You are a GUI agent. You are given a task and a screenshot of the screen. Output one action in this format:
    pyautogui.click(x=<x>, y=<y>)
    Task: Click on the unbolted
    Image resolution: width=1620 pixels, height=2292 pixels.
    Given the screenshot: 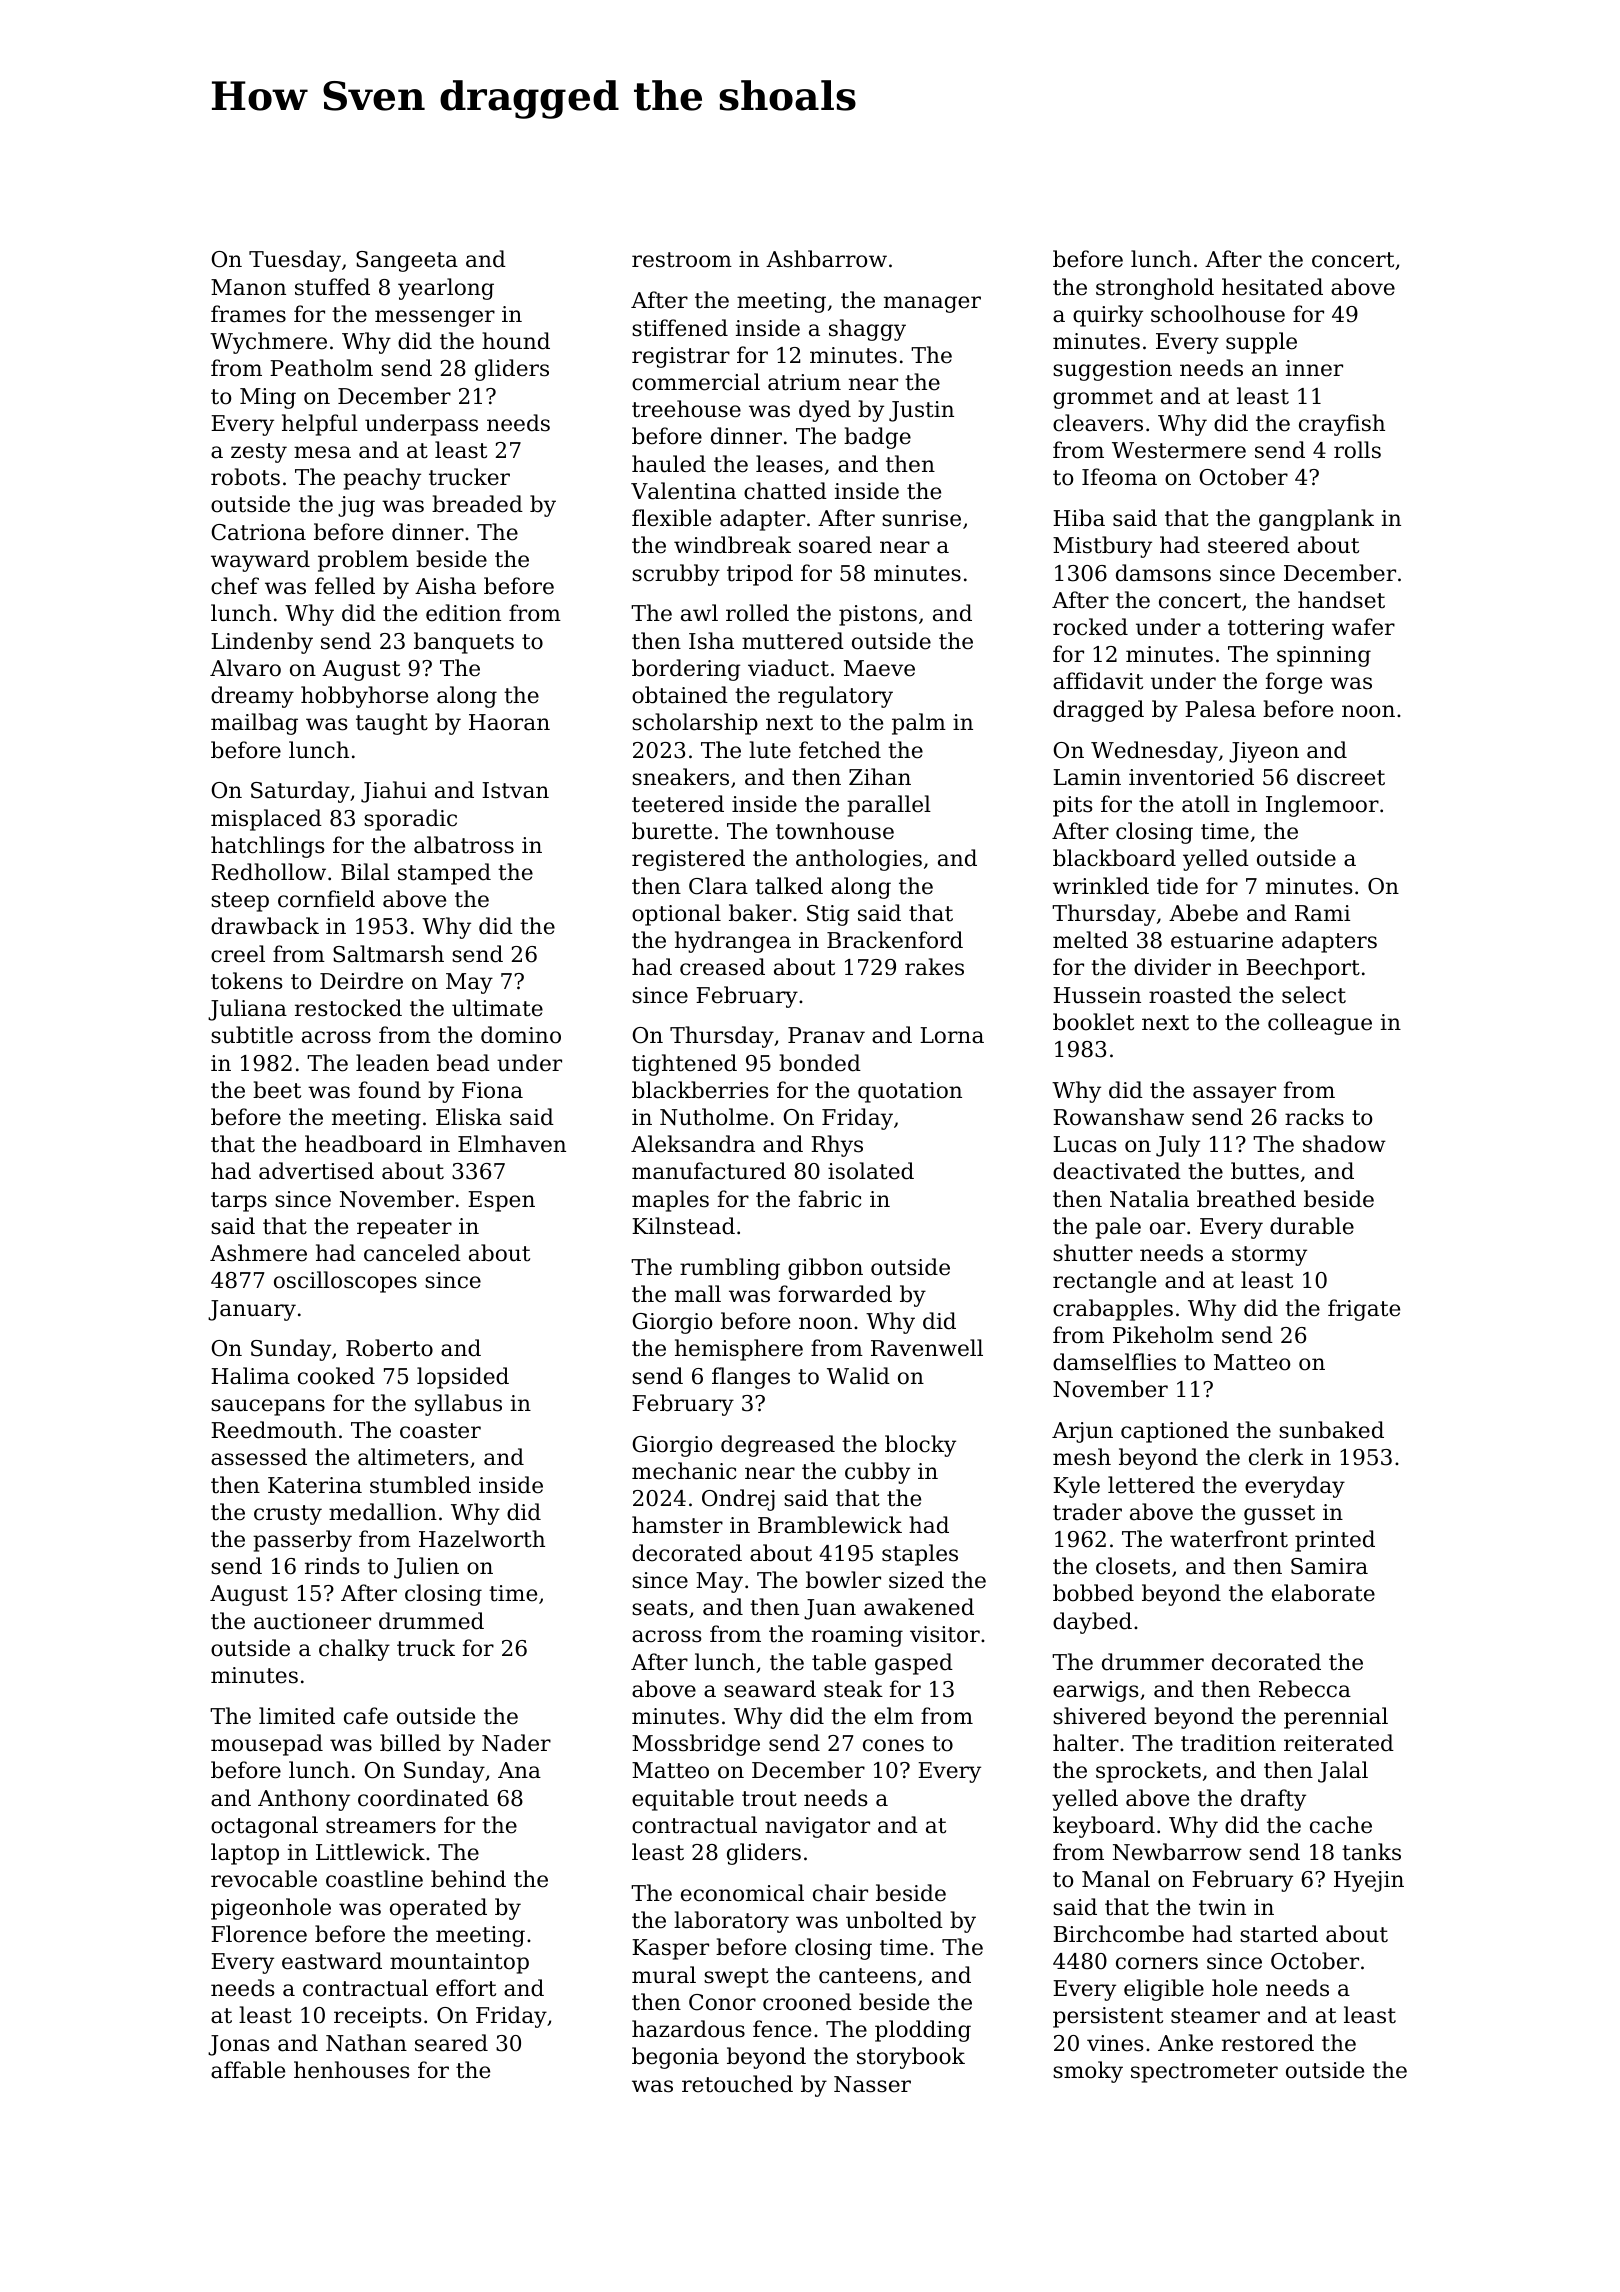 What is the action you would take?
    pyautogui.click(x=894, y=1920)
